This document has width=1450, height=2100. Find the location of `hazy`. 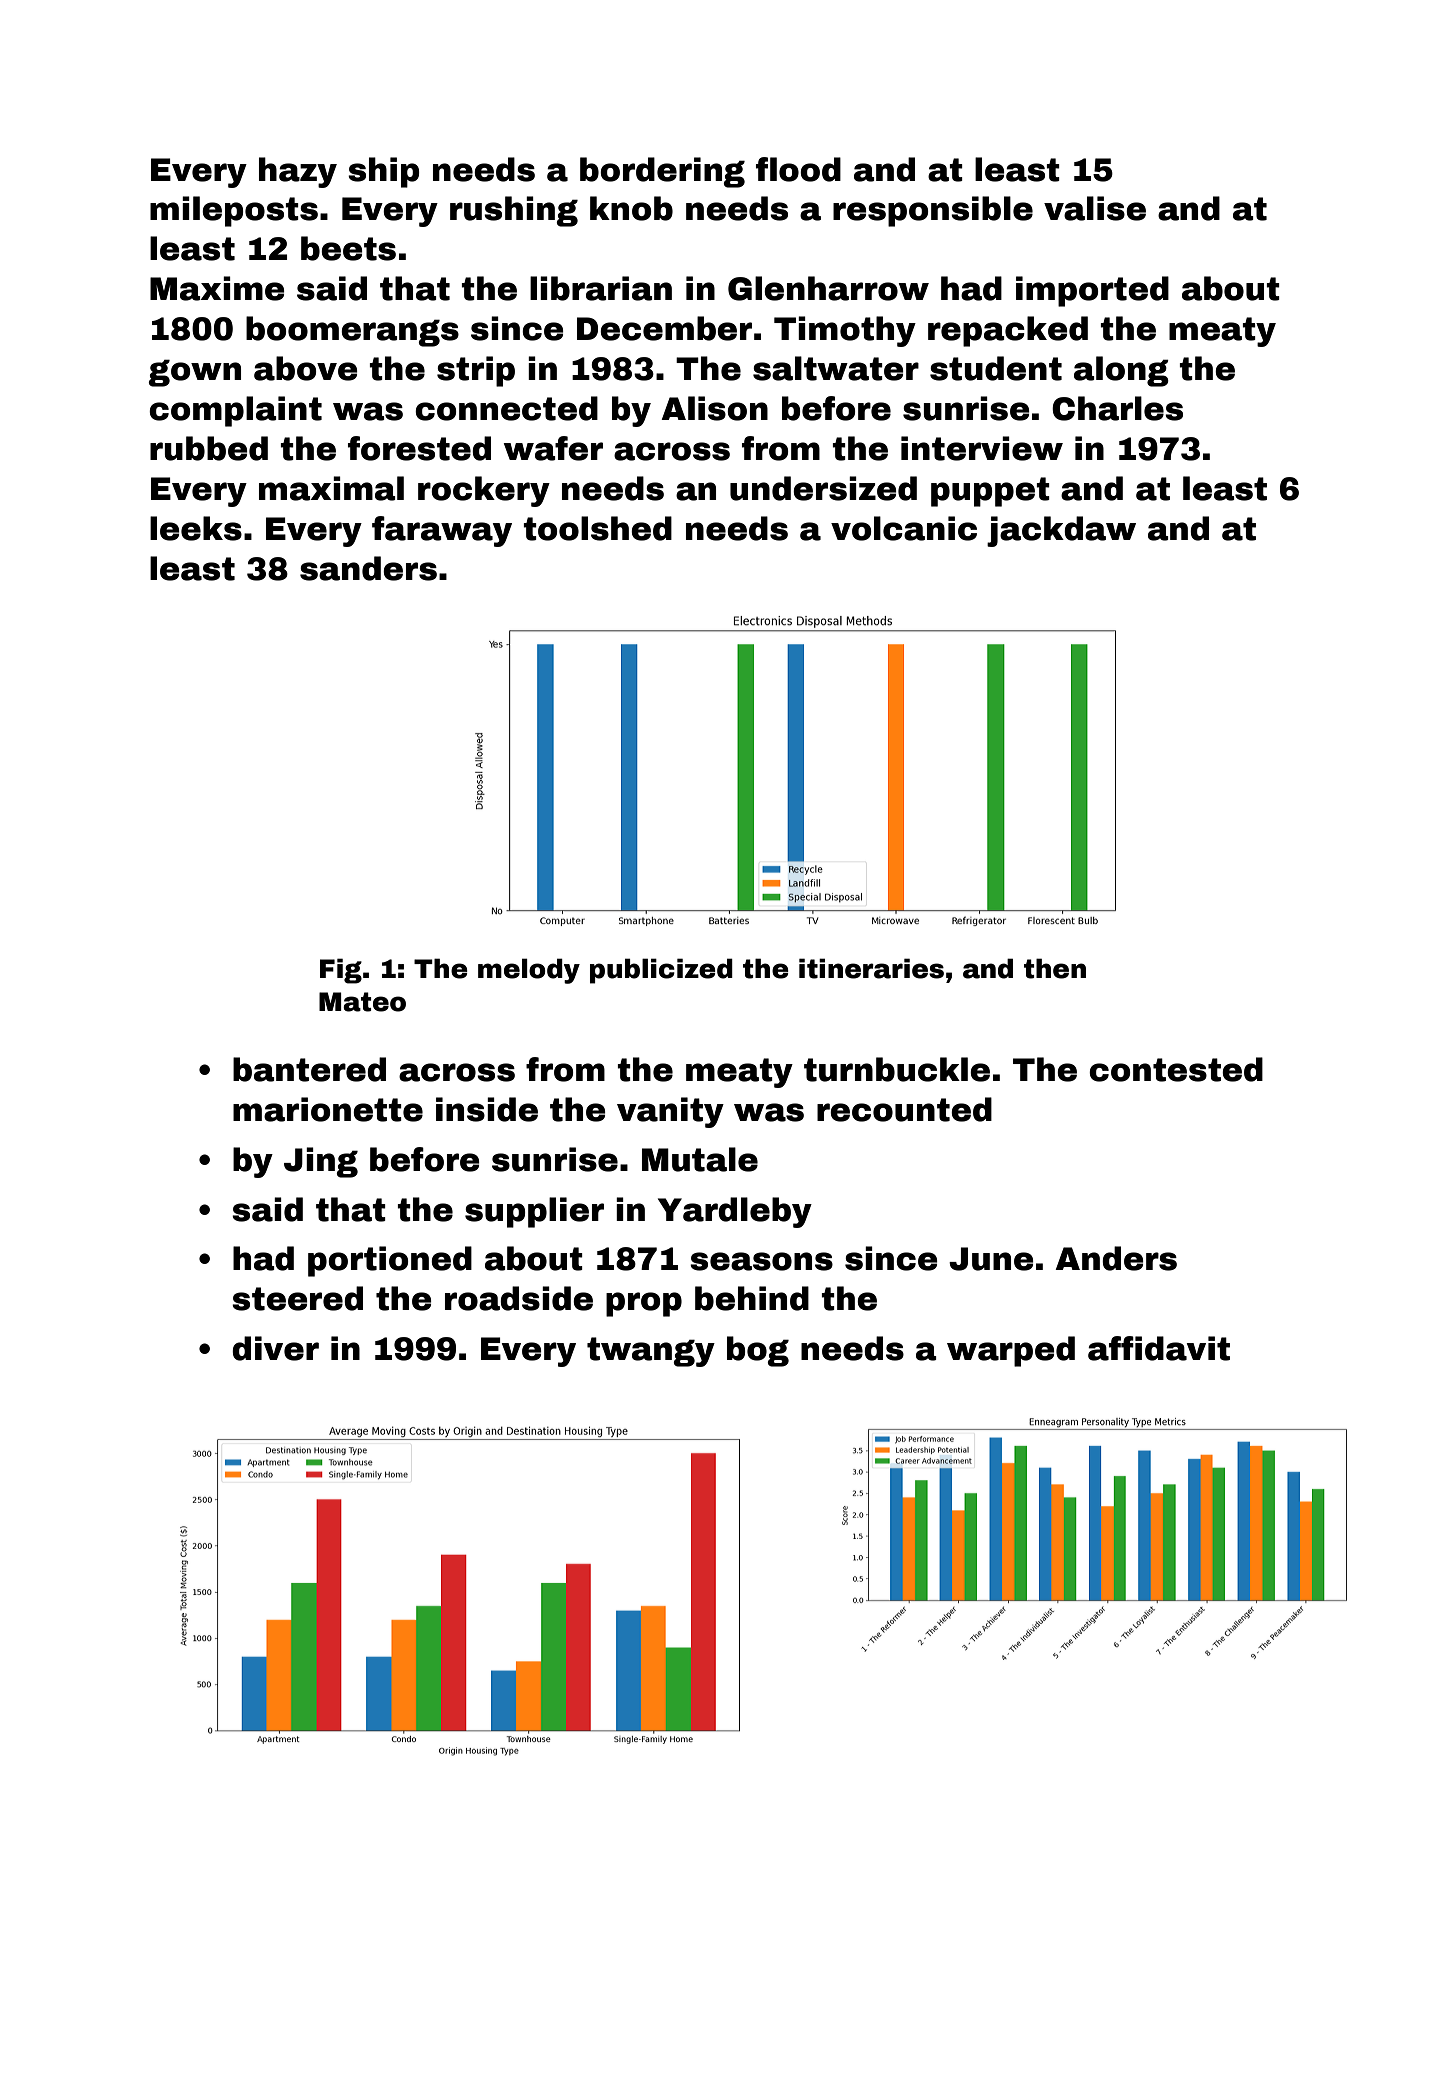

hazy is located at coordinates (298, 172).
